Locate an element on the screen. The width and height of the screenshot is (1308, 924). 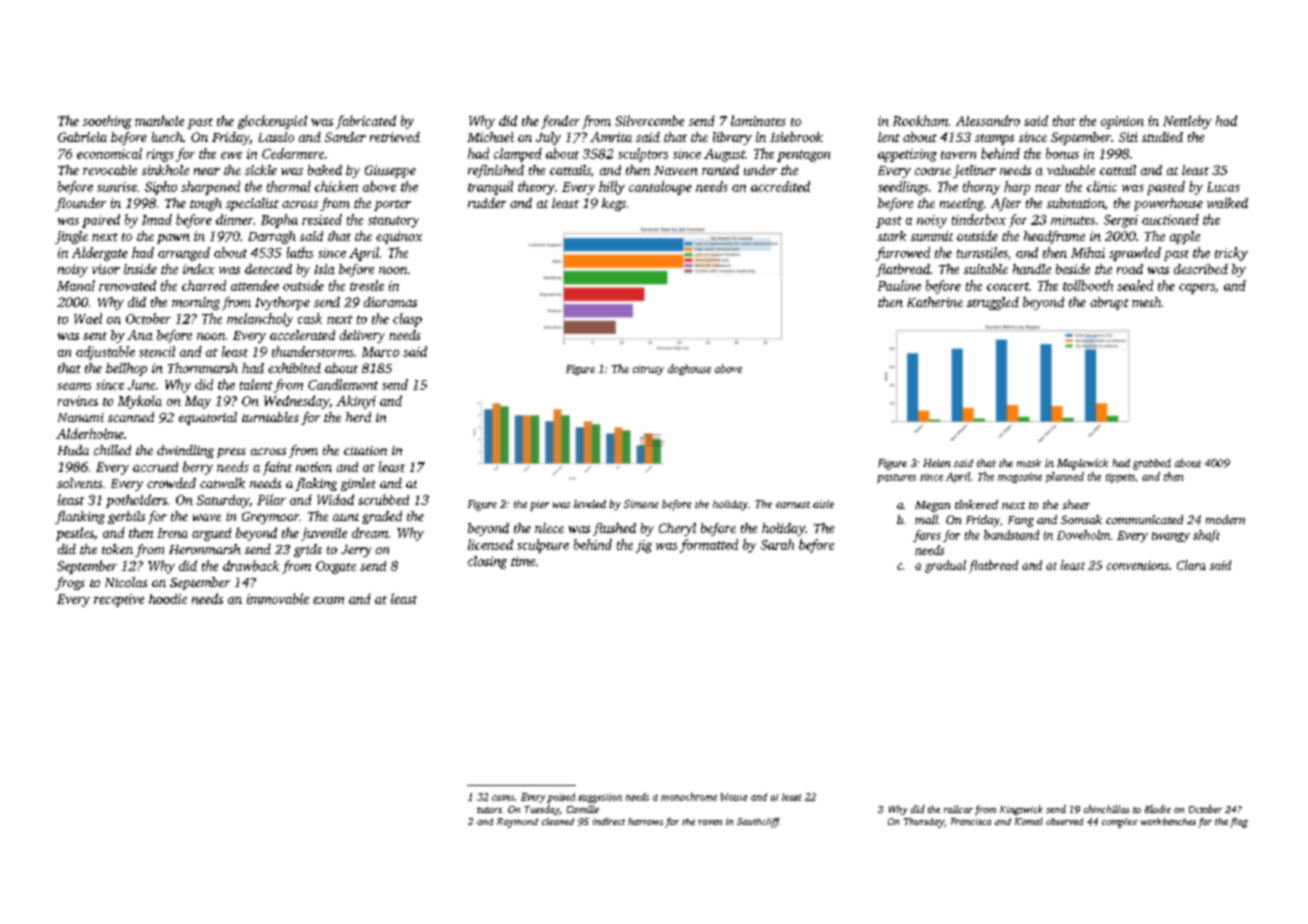
glockenspiel is located at coordinates (272, 122).
